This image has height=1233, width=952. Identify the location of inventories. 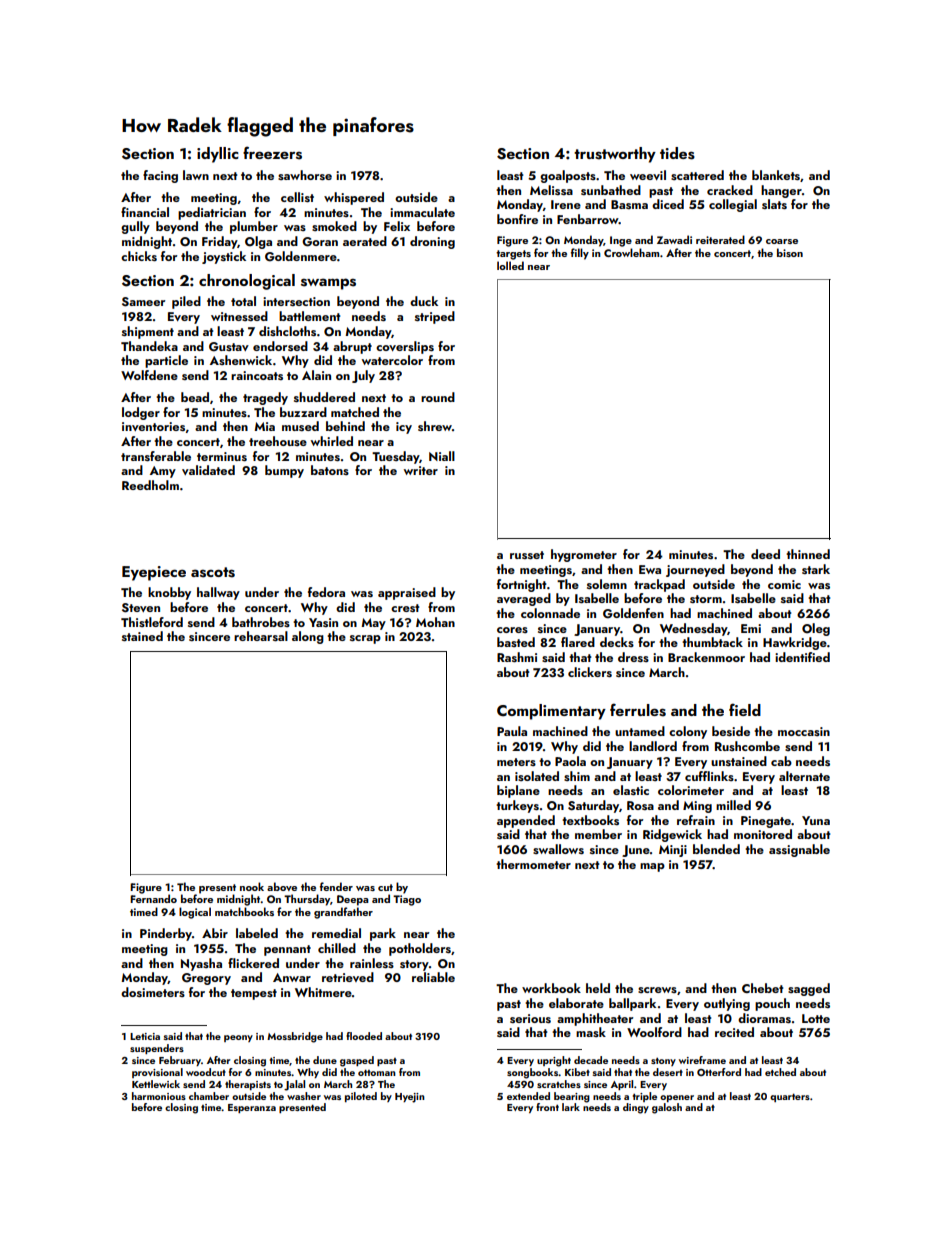
(153, 426).
